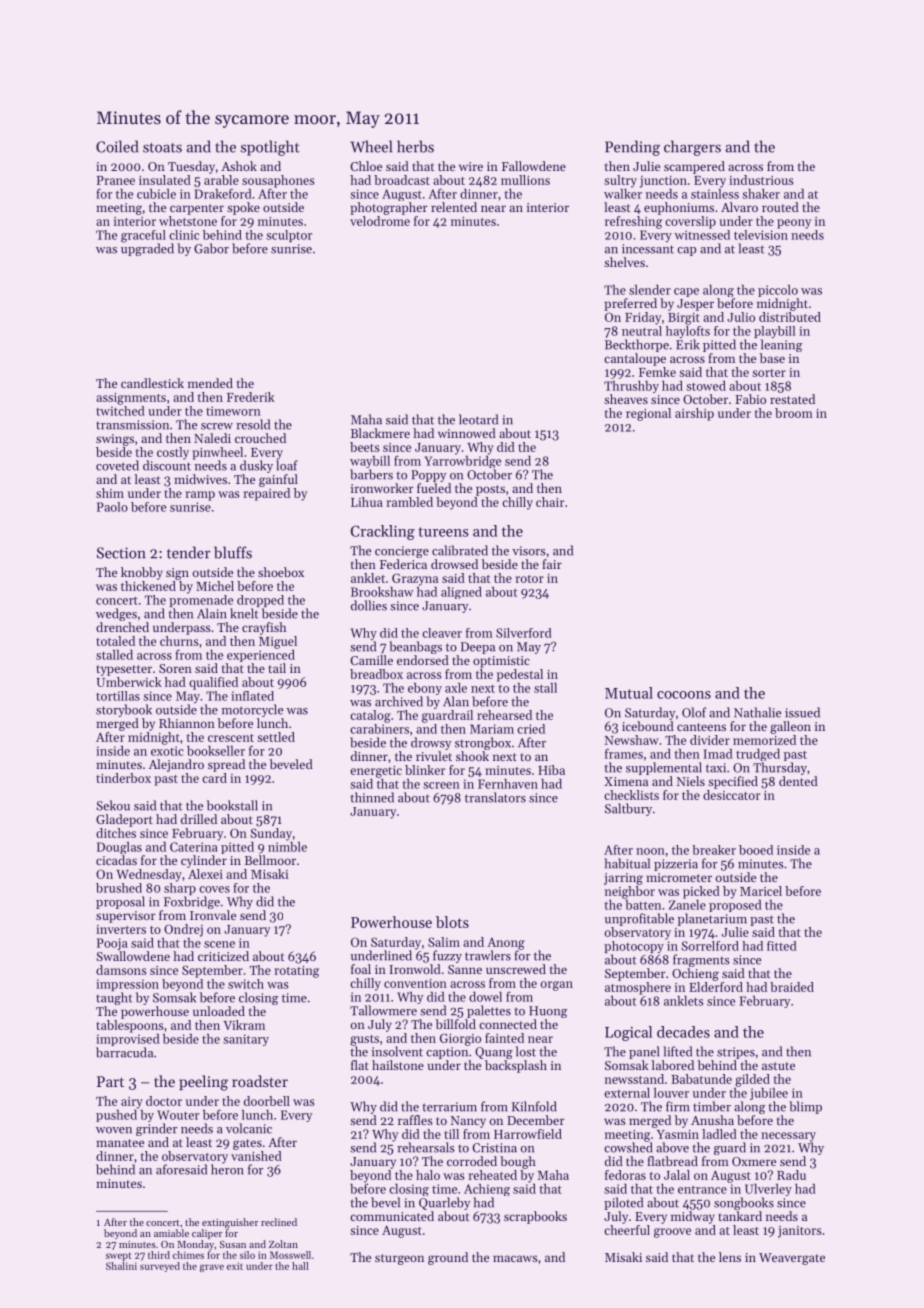 The image size is (924, 1308). Describe the element at coordinates (467, 433) in the screenshot. I see `winnowed` at that location.
